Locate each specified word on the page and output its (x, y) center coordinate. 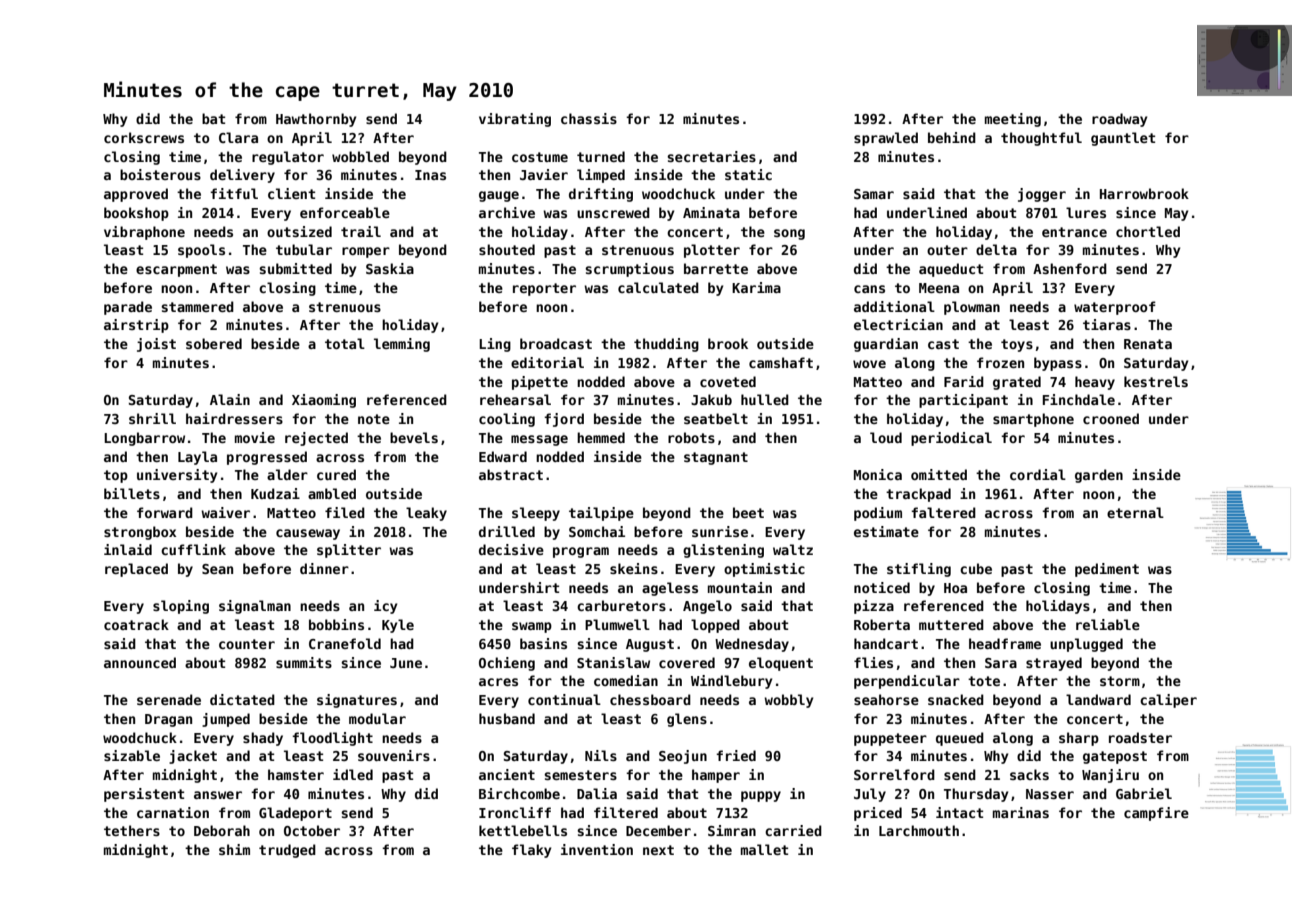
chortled (1148, 231)
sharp (1079, 739)
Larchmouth (919, 830)
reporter (544, 289)
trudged (287, 851)
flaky (531, 851)
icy (385, 607)
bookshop (136, 214)
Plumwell (617, 624)
